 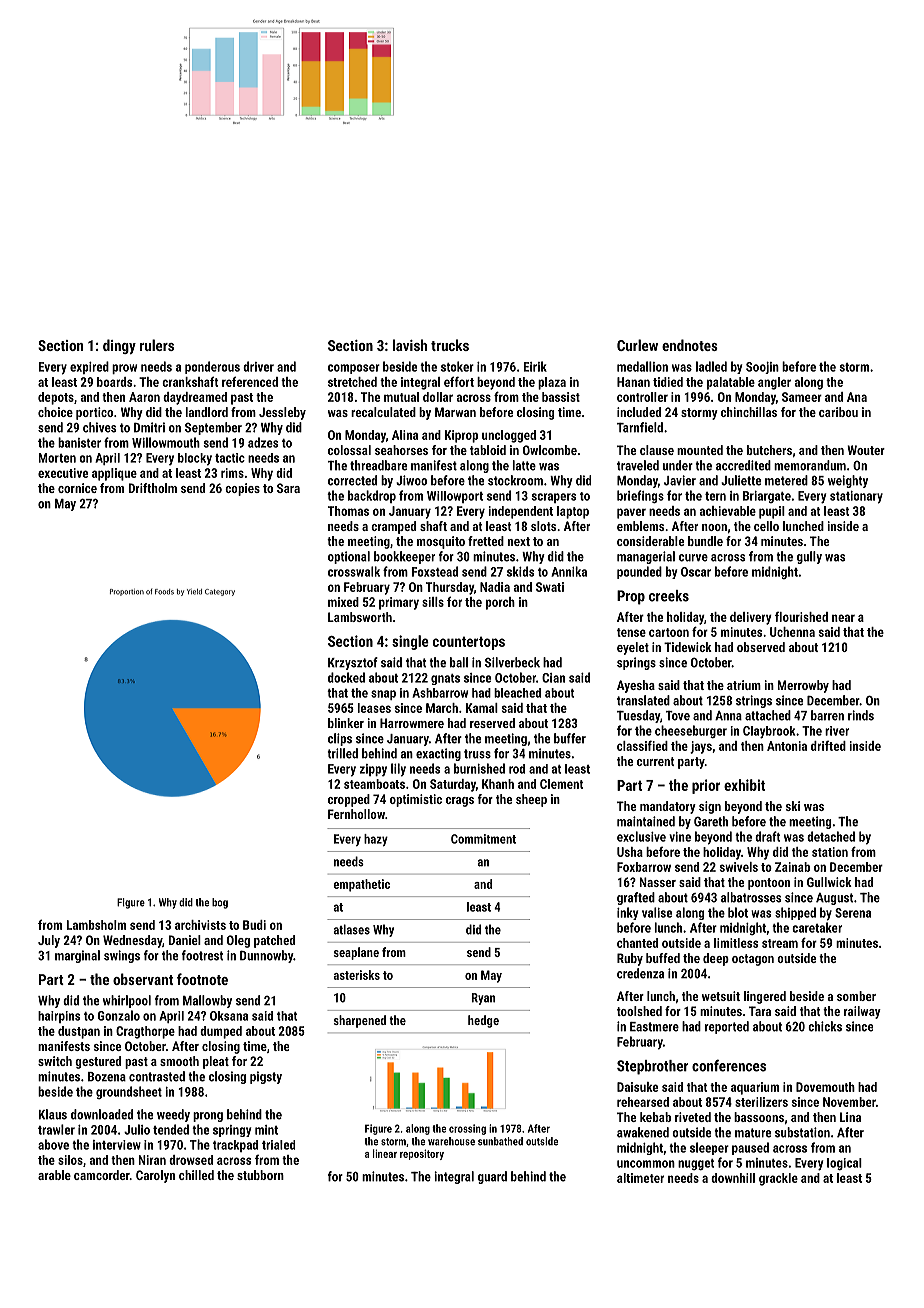 I want to click on rulers, so click(x=157, y=345).
